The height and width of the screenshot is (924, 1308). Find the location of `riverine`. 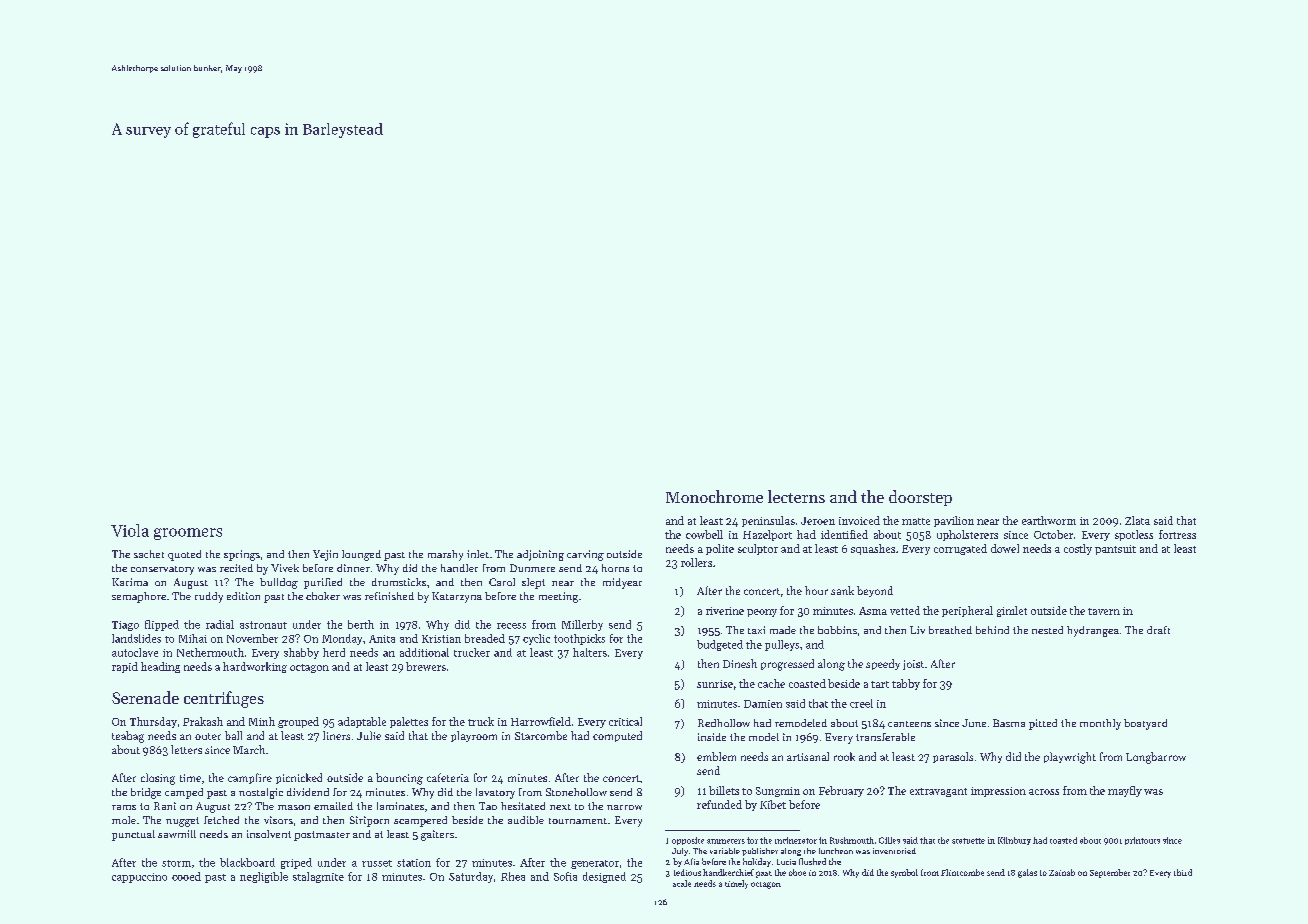

riverine is located at coordinates (725, 611).
